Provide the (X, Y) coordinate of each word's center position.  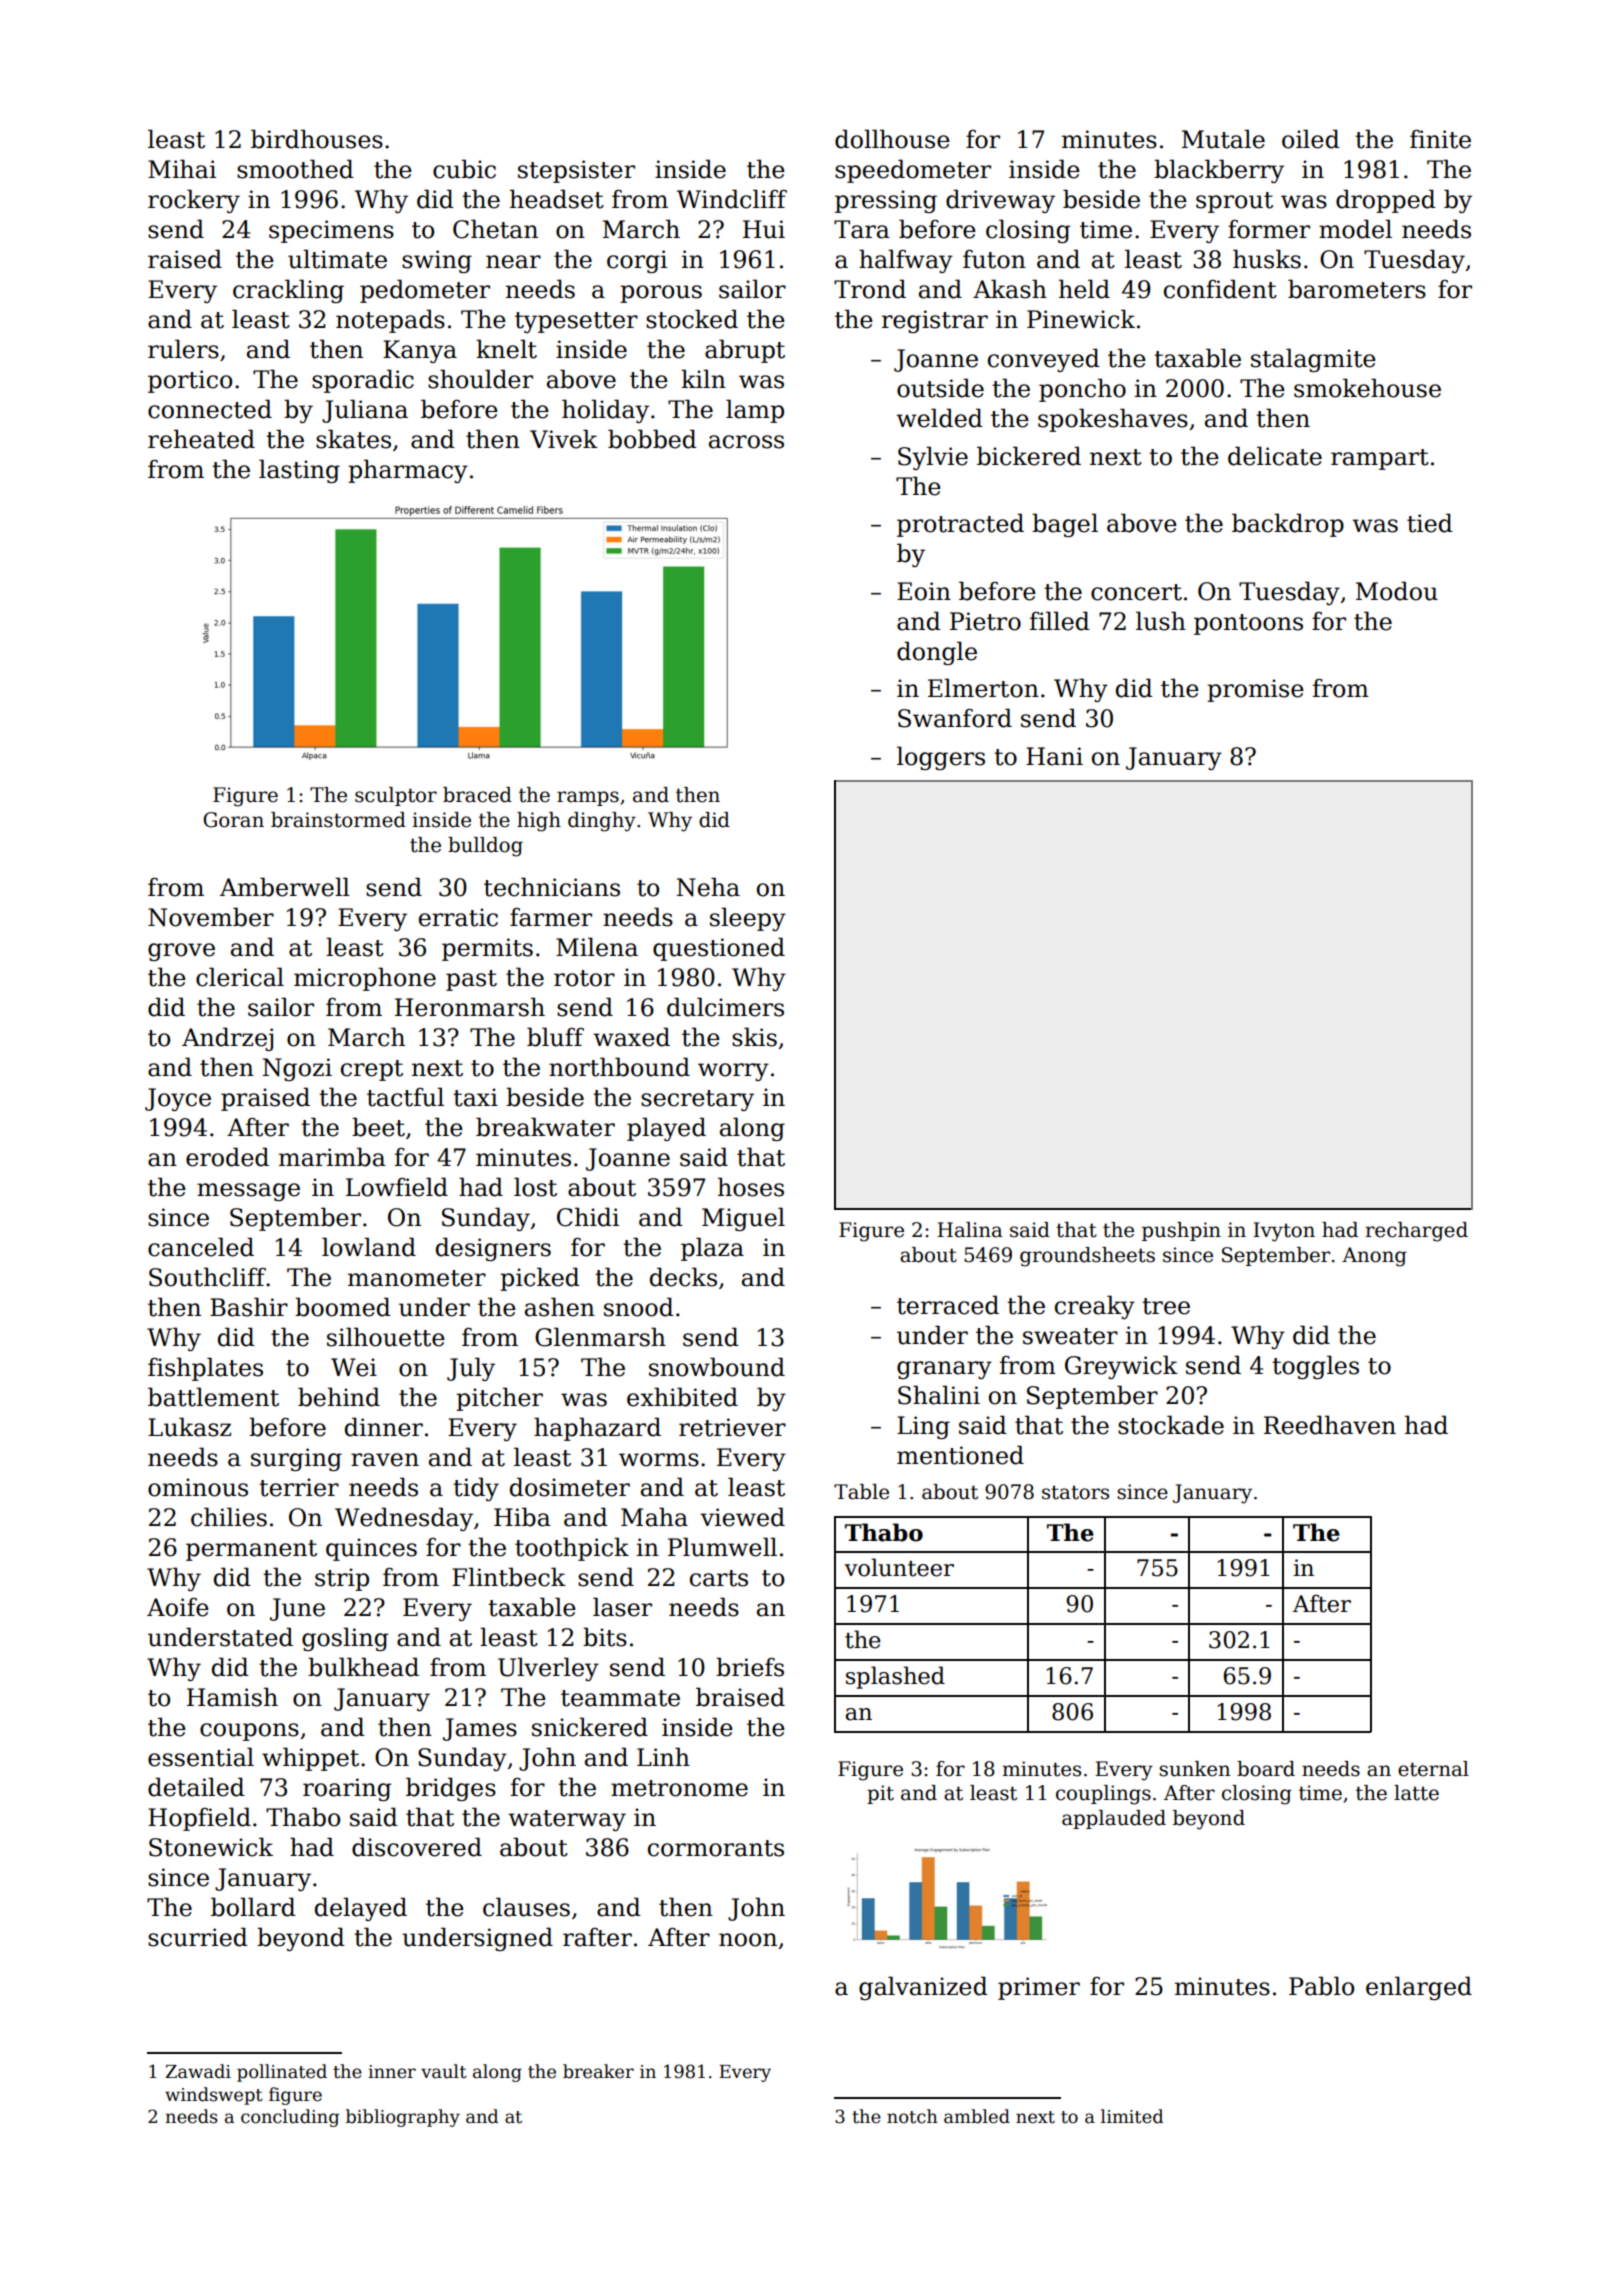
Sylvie (933, 458)
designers (493, 1249)
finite (1440, 139)
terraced (948, 1305)
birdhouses (317, 139)
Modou (1397, 591)
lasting (299, 471)
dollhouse (892, 139)
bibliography (403, 2118)
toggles (1315, 1367)
